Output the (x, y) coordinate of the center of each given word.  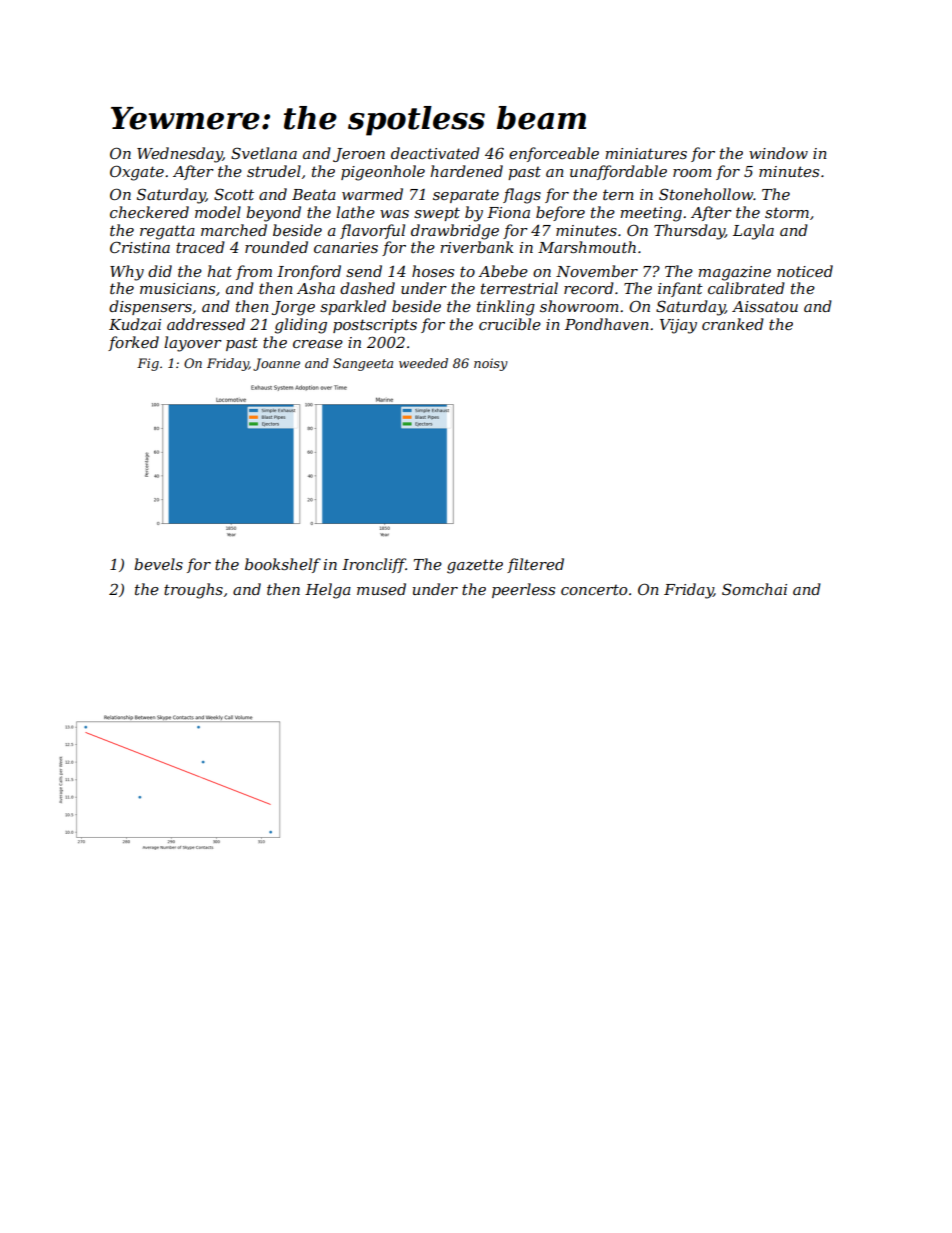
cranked (733, 324)
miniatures (646, 153)
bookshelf (283, 565)
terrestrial (519, 288)
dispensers (150, 307)
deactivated (435, 153)
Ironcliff (374, 565)
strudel (274, 171)
